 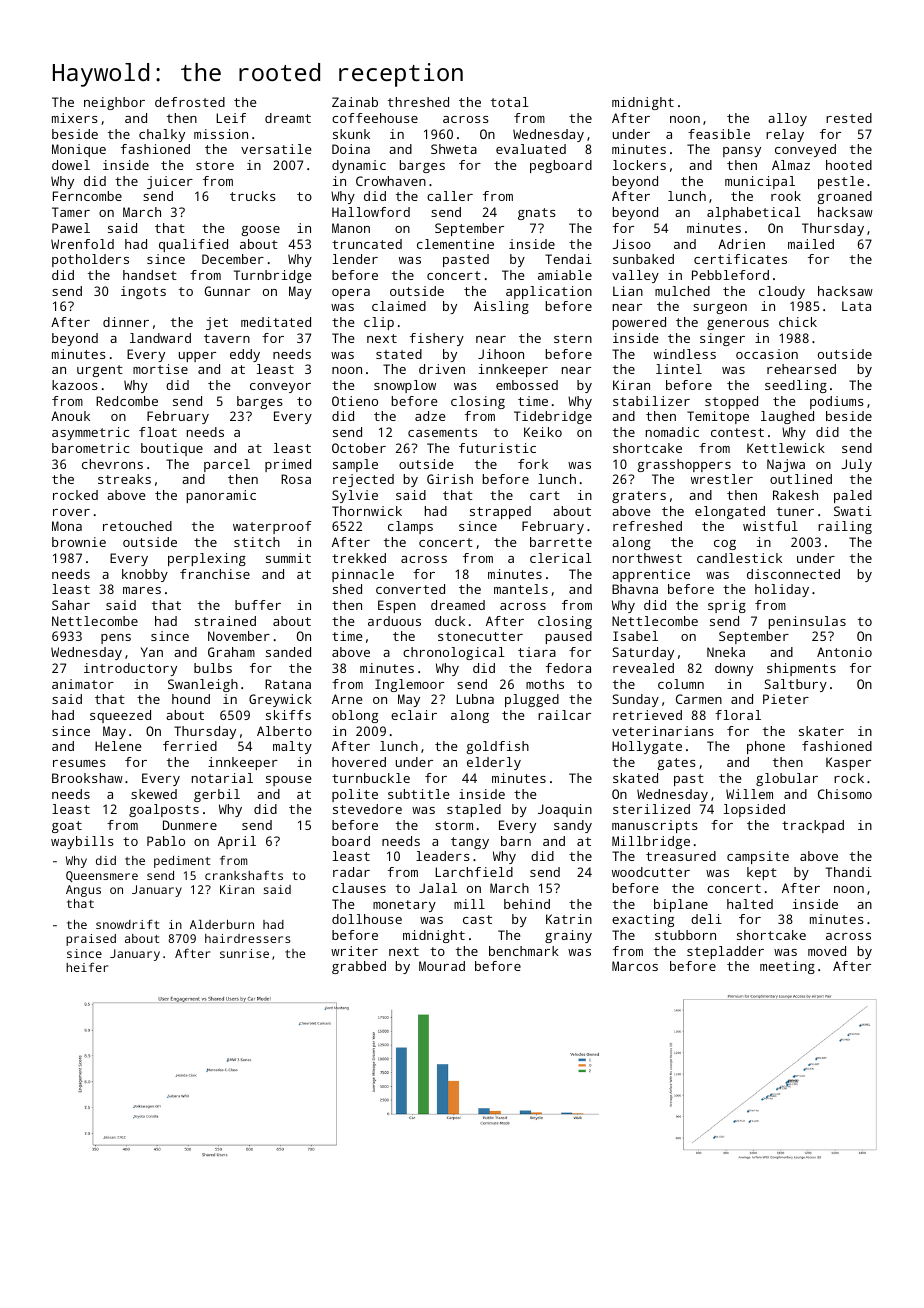 What do you see at coordinates (813, 826) in the document?
I see `trackpad` at bounding box center [813, 826].
